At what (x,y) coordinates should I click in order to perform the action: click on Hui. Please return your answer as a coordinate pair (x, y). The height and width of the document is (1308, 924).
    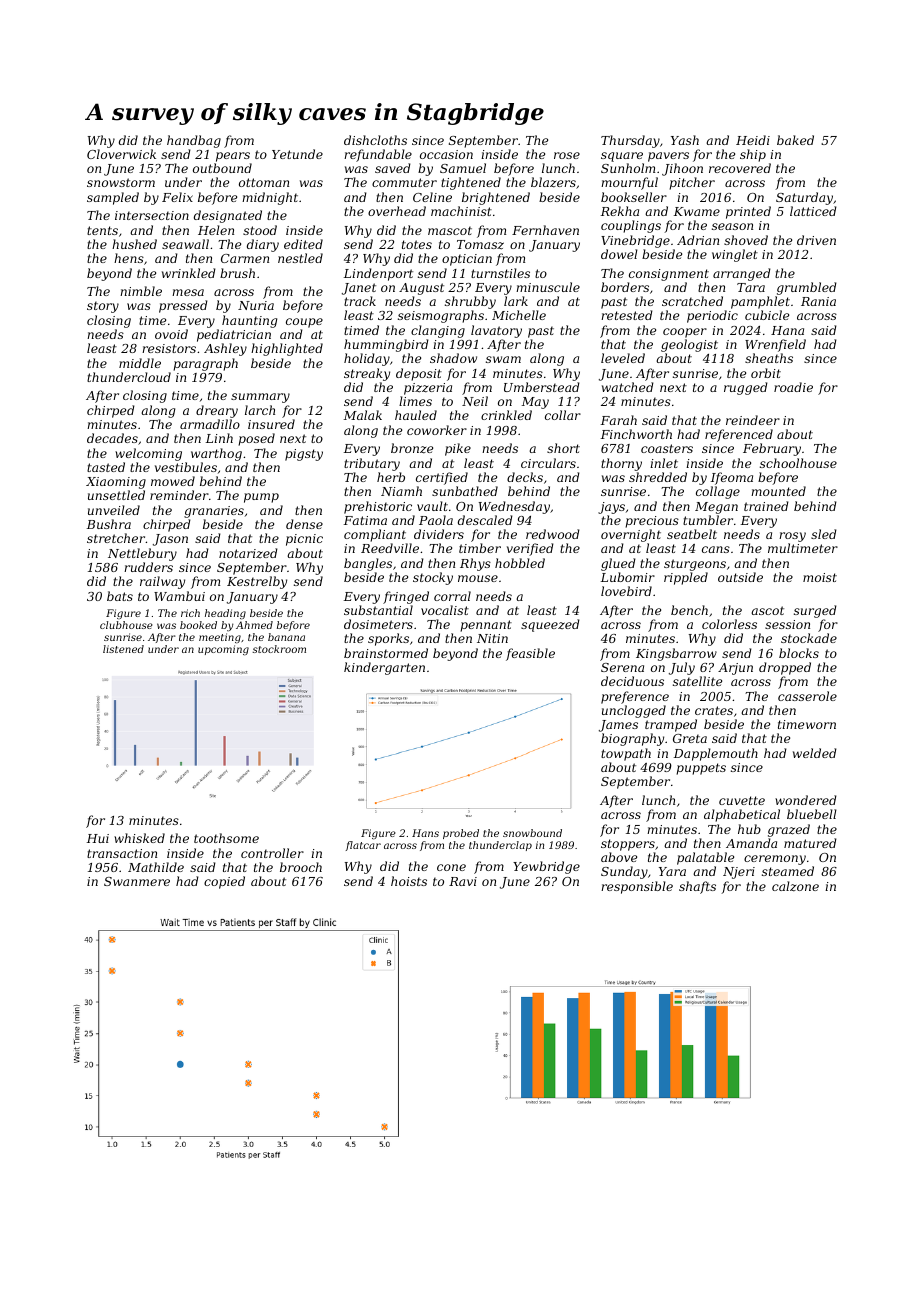
    Looking at the image, I should click on (98, 838).
